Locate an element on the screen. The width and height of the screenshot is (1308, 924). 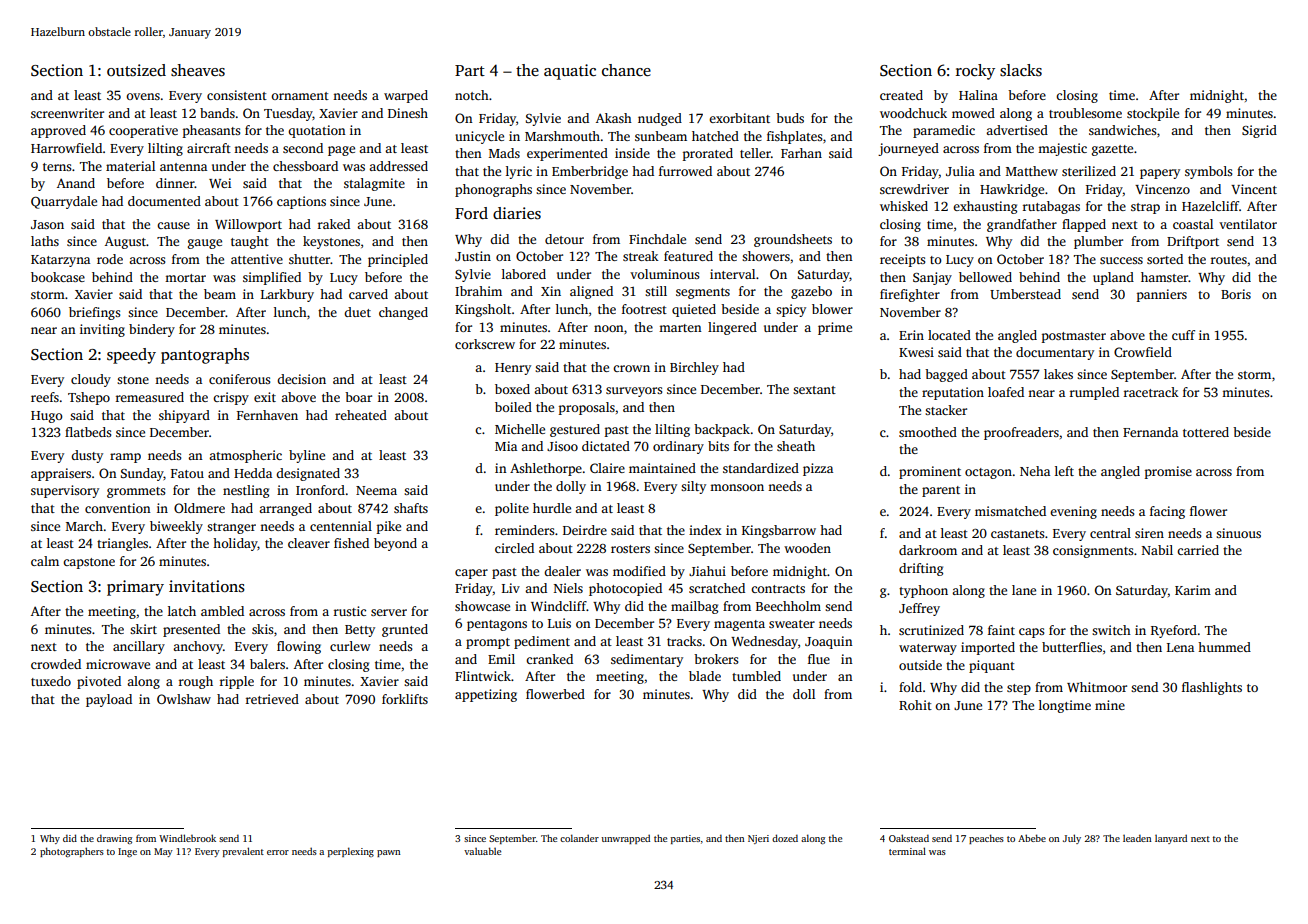
sinuous is located at coordinates (1238, 533).
